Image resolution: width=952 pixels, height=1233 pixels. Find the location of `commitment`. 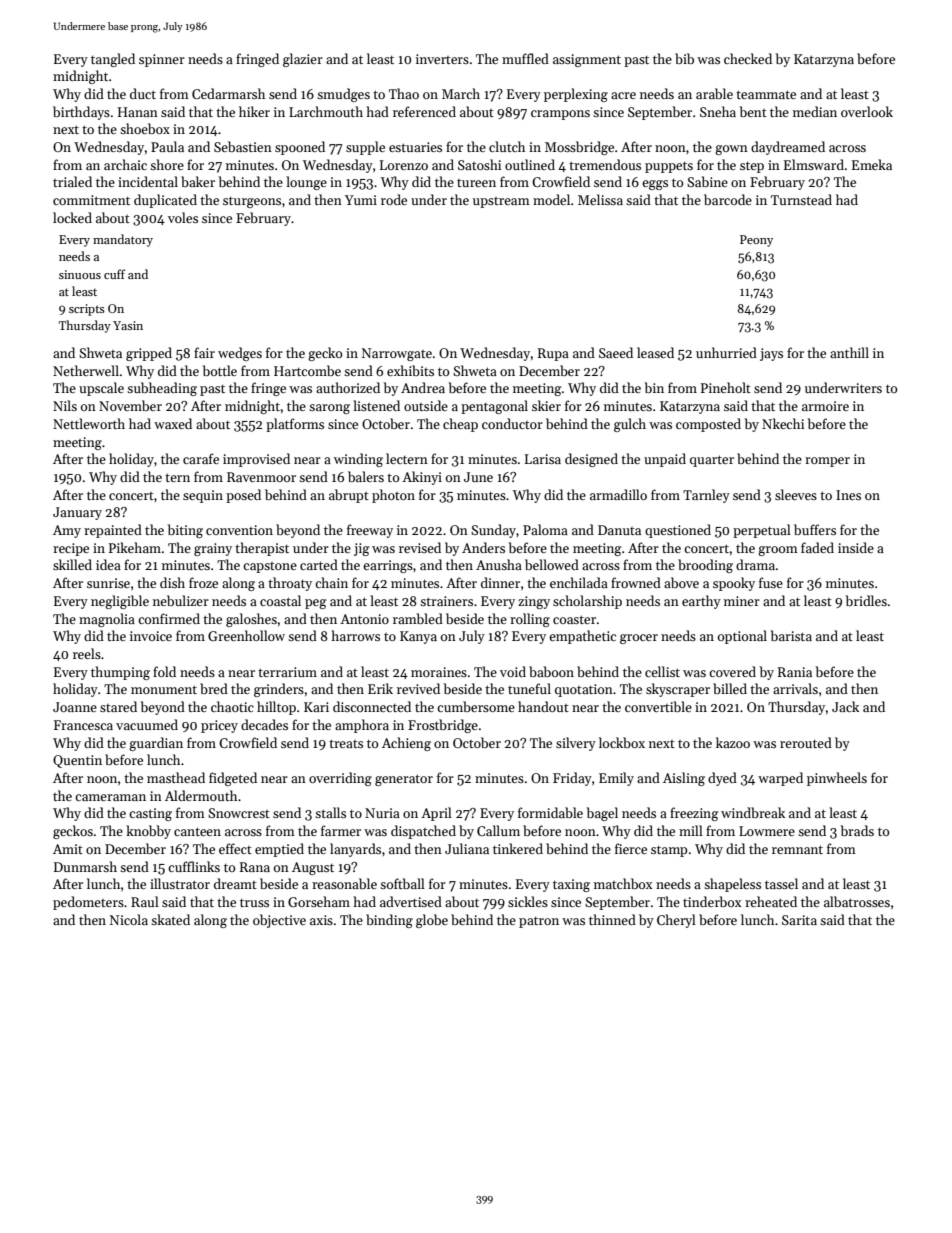

commitment is located at coordinates (91, 200).
